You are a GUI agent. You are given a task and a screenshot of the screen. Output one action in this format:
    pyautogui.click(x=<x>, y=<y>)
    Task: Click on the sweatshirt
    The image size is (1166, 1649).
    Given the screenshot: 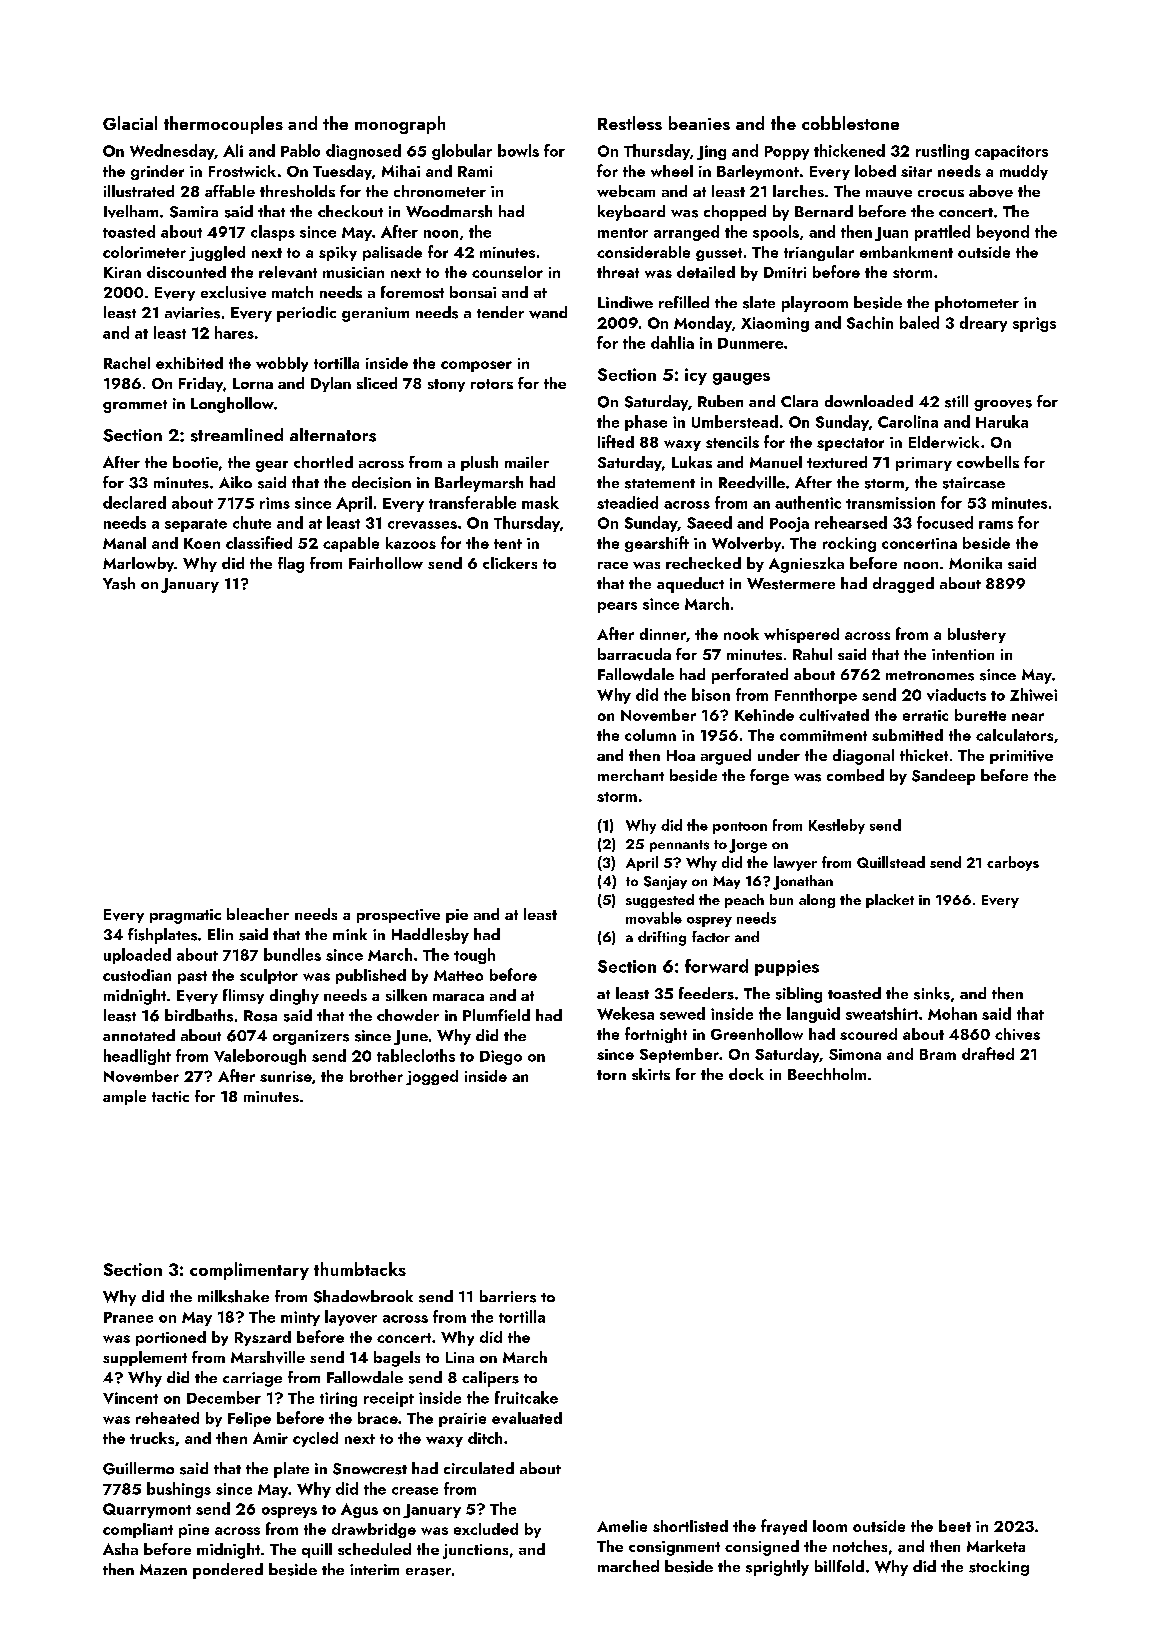 What is the action you would take?
    pyautogui.click(x=882, y=1013)
